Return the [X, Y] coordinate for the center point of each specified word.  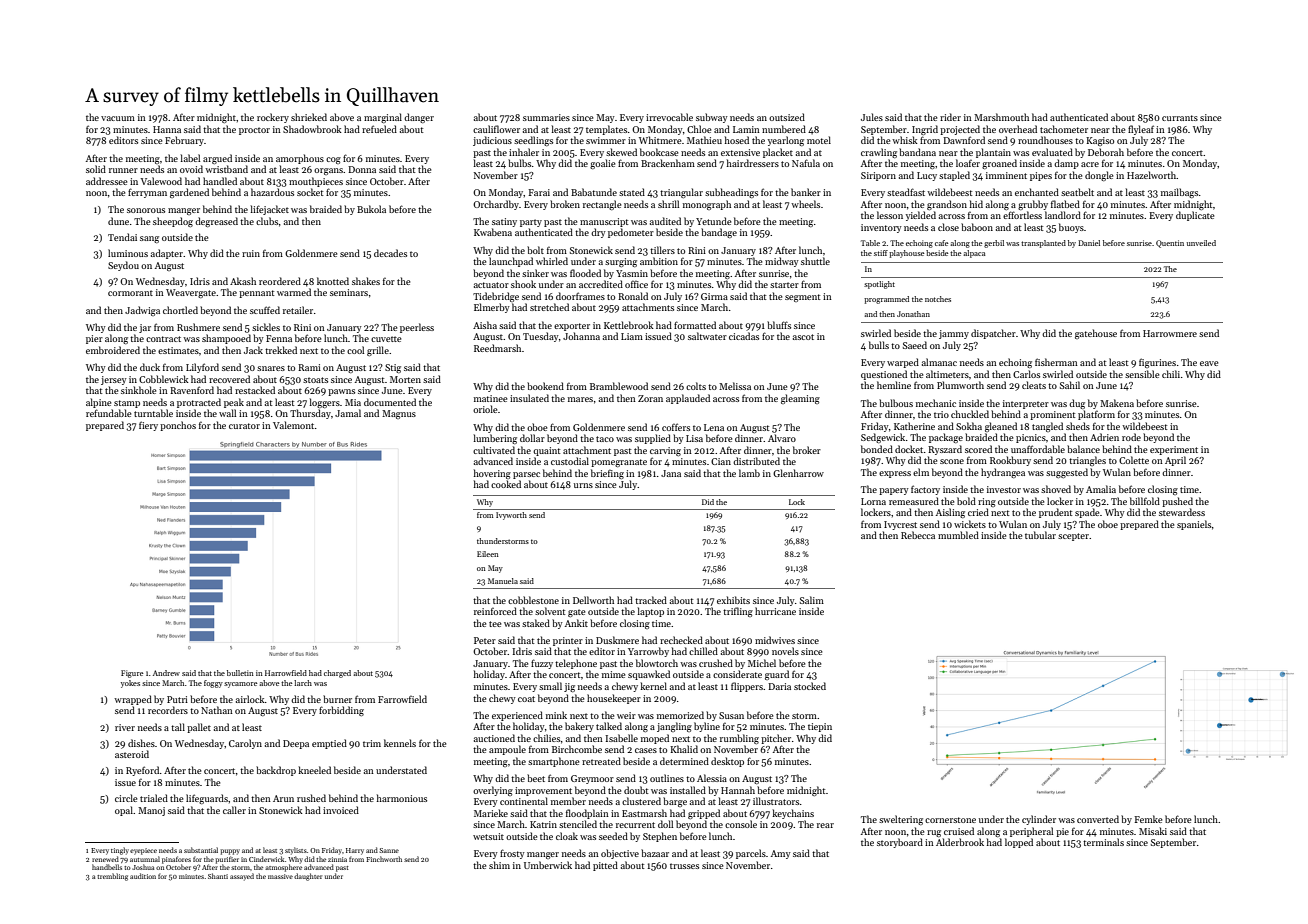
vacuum [118, 118]
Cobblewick [164, 379]
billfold [1145, 501]
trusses [684, 866]
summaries [546, 117]
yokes [130, 684]
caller [234, 810]
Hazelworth [1152, 175]
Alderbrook [960, 842]
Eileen [488, 554]
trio [941, 414]
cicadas [744, 336]
